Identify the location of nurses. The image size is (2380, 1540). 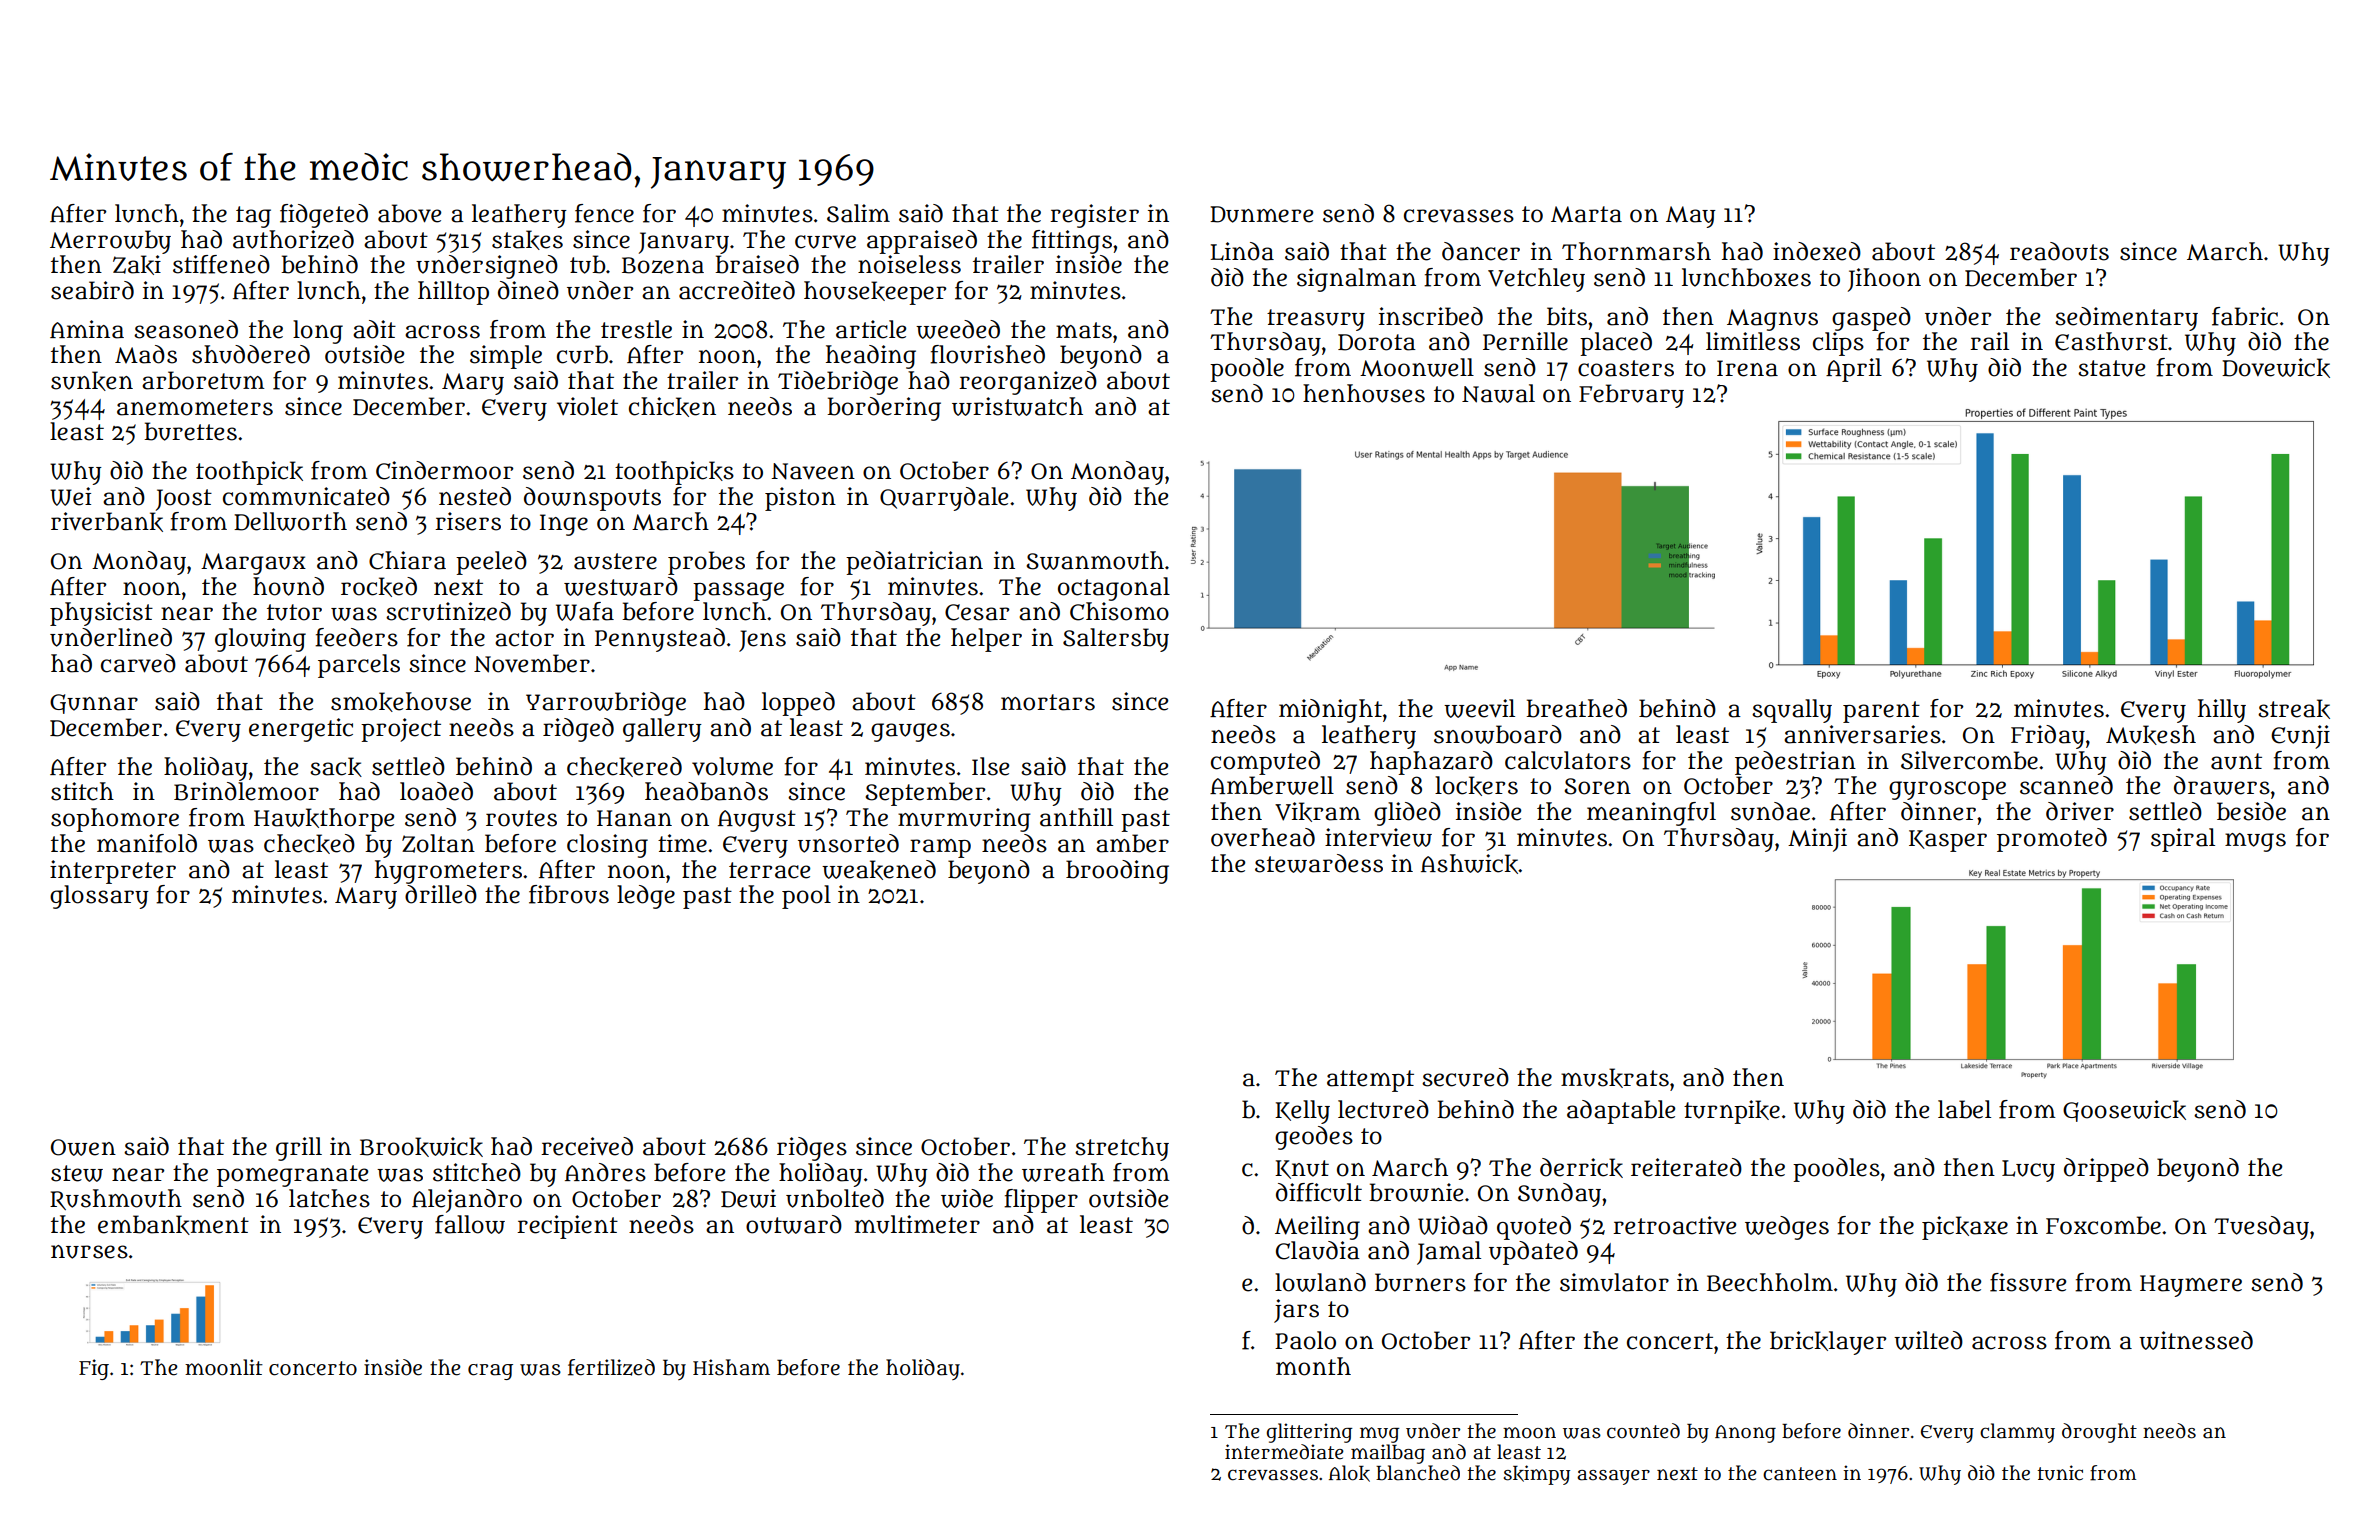
(89, 1252).
